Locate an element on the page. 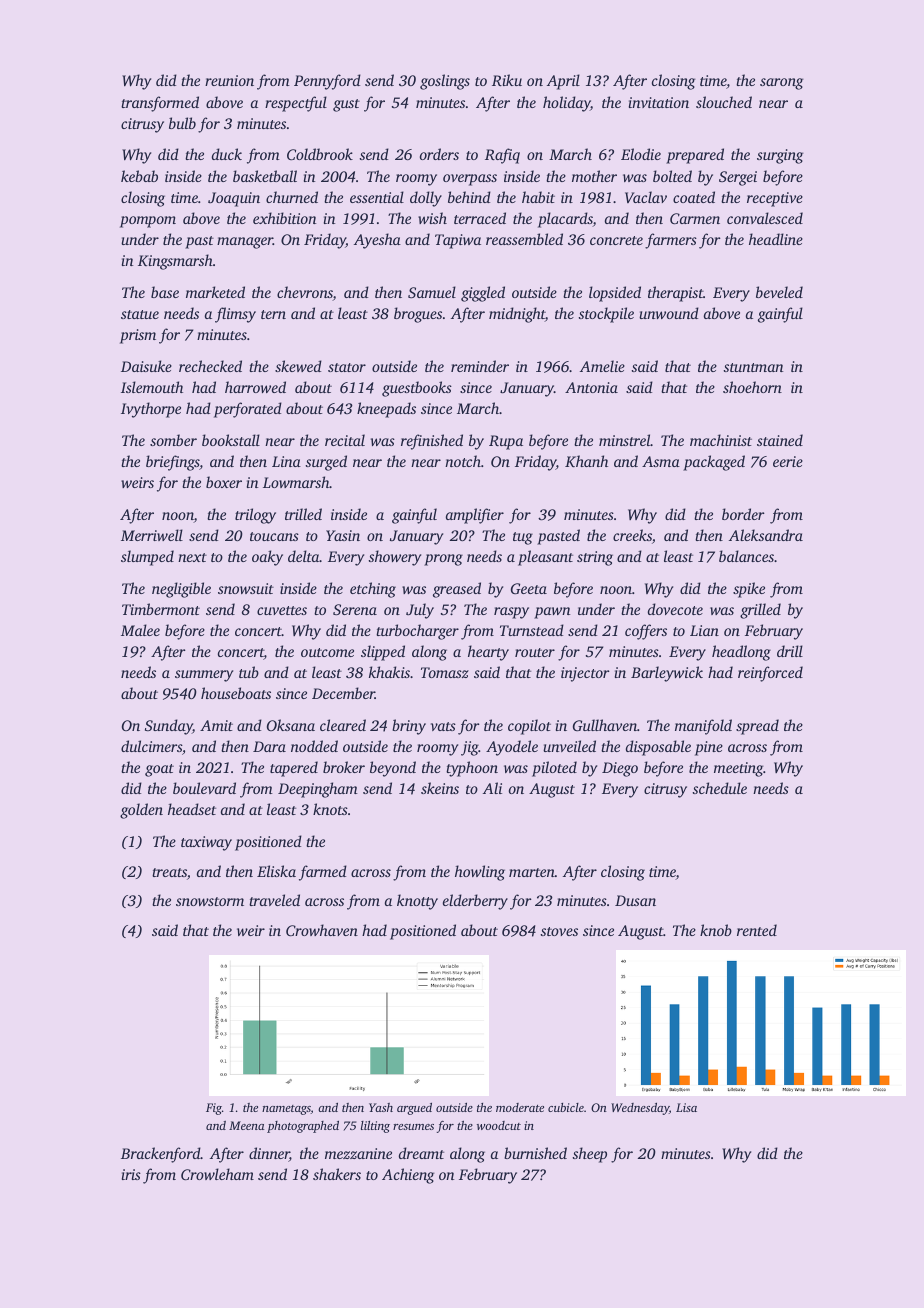  Khanh is located at coordinates (586, 461).
